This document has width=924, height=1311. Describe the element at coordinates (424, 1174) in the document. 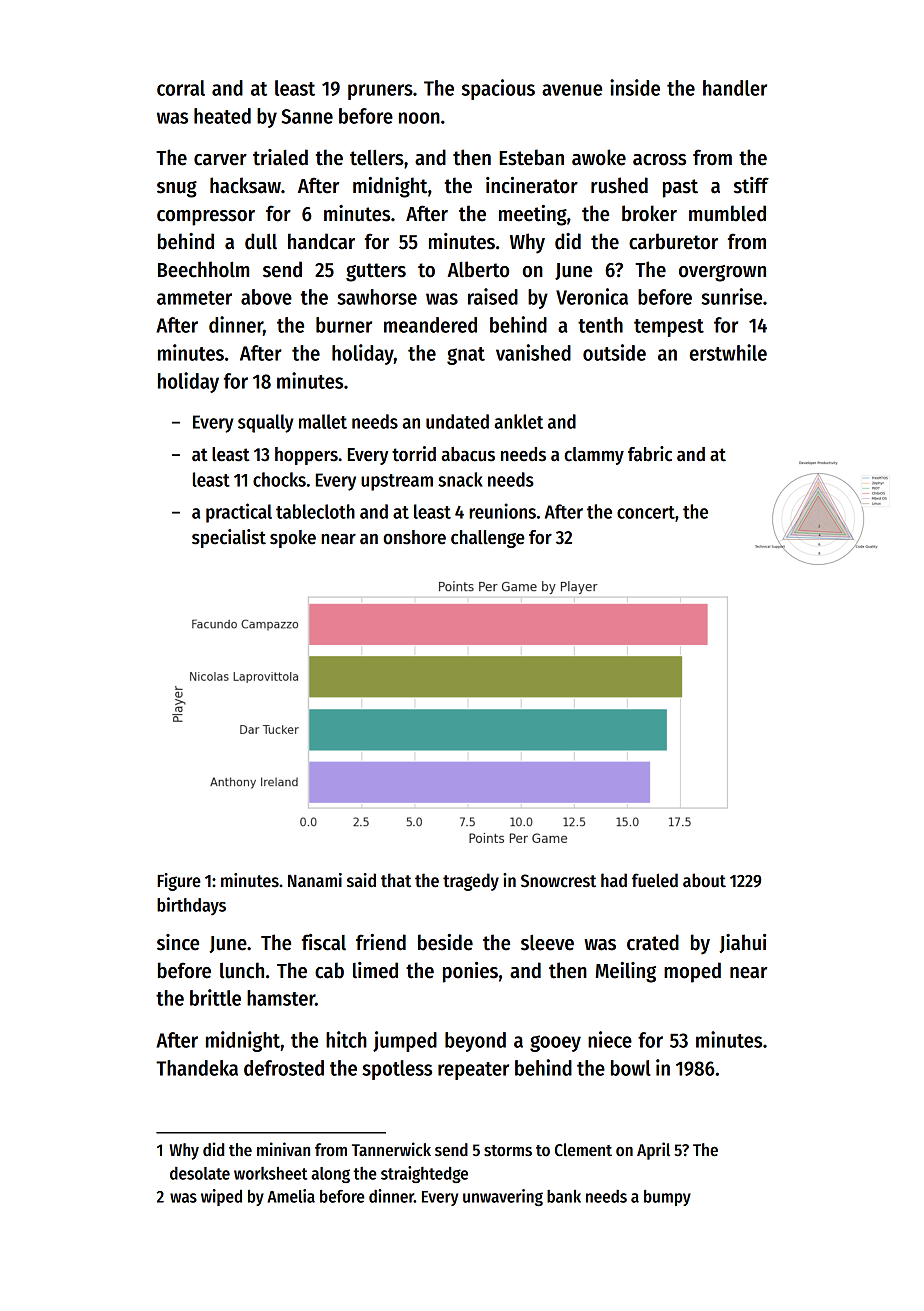

I see `straightedge` at that location.
